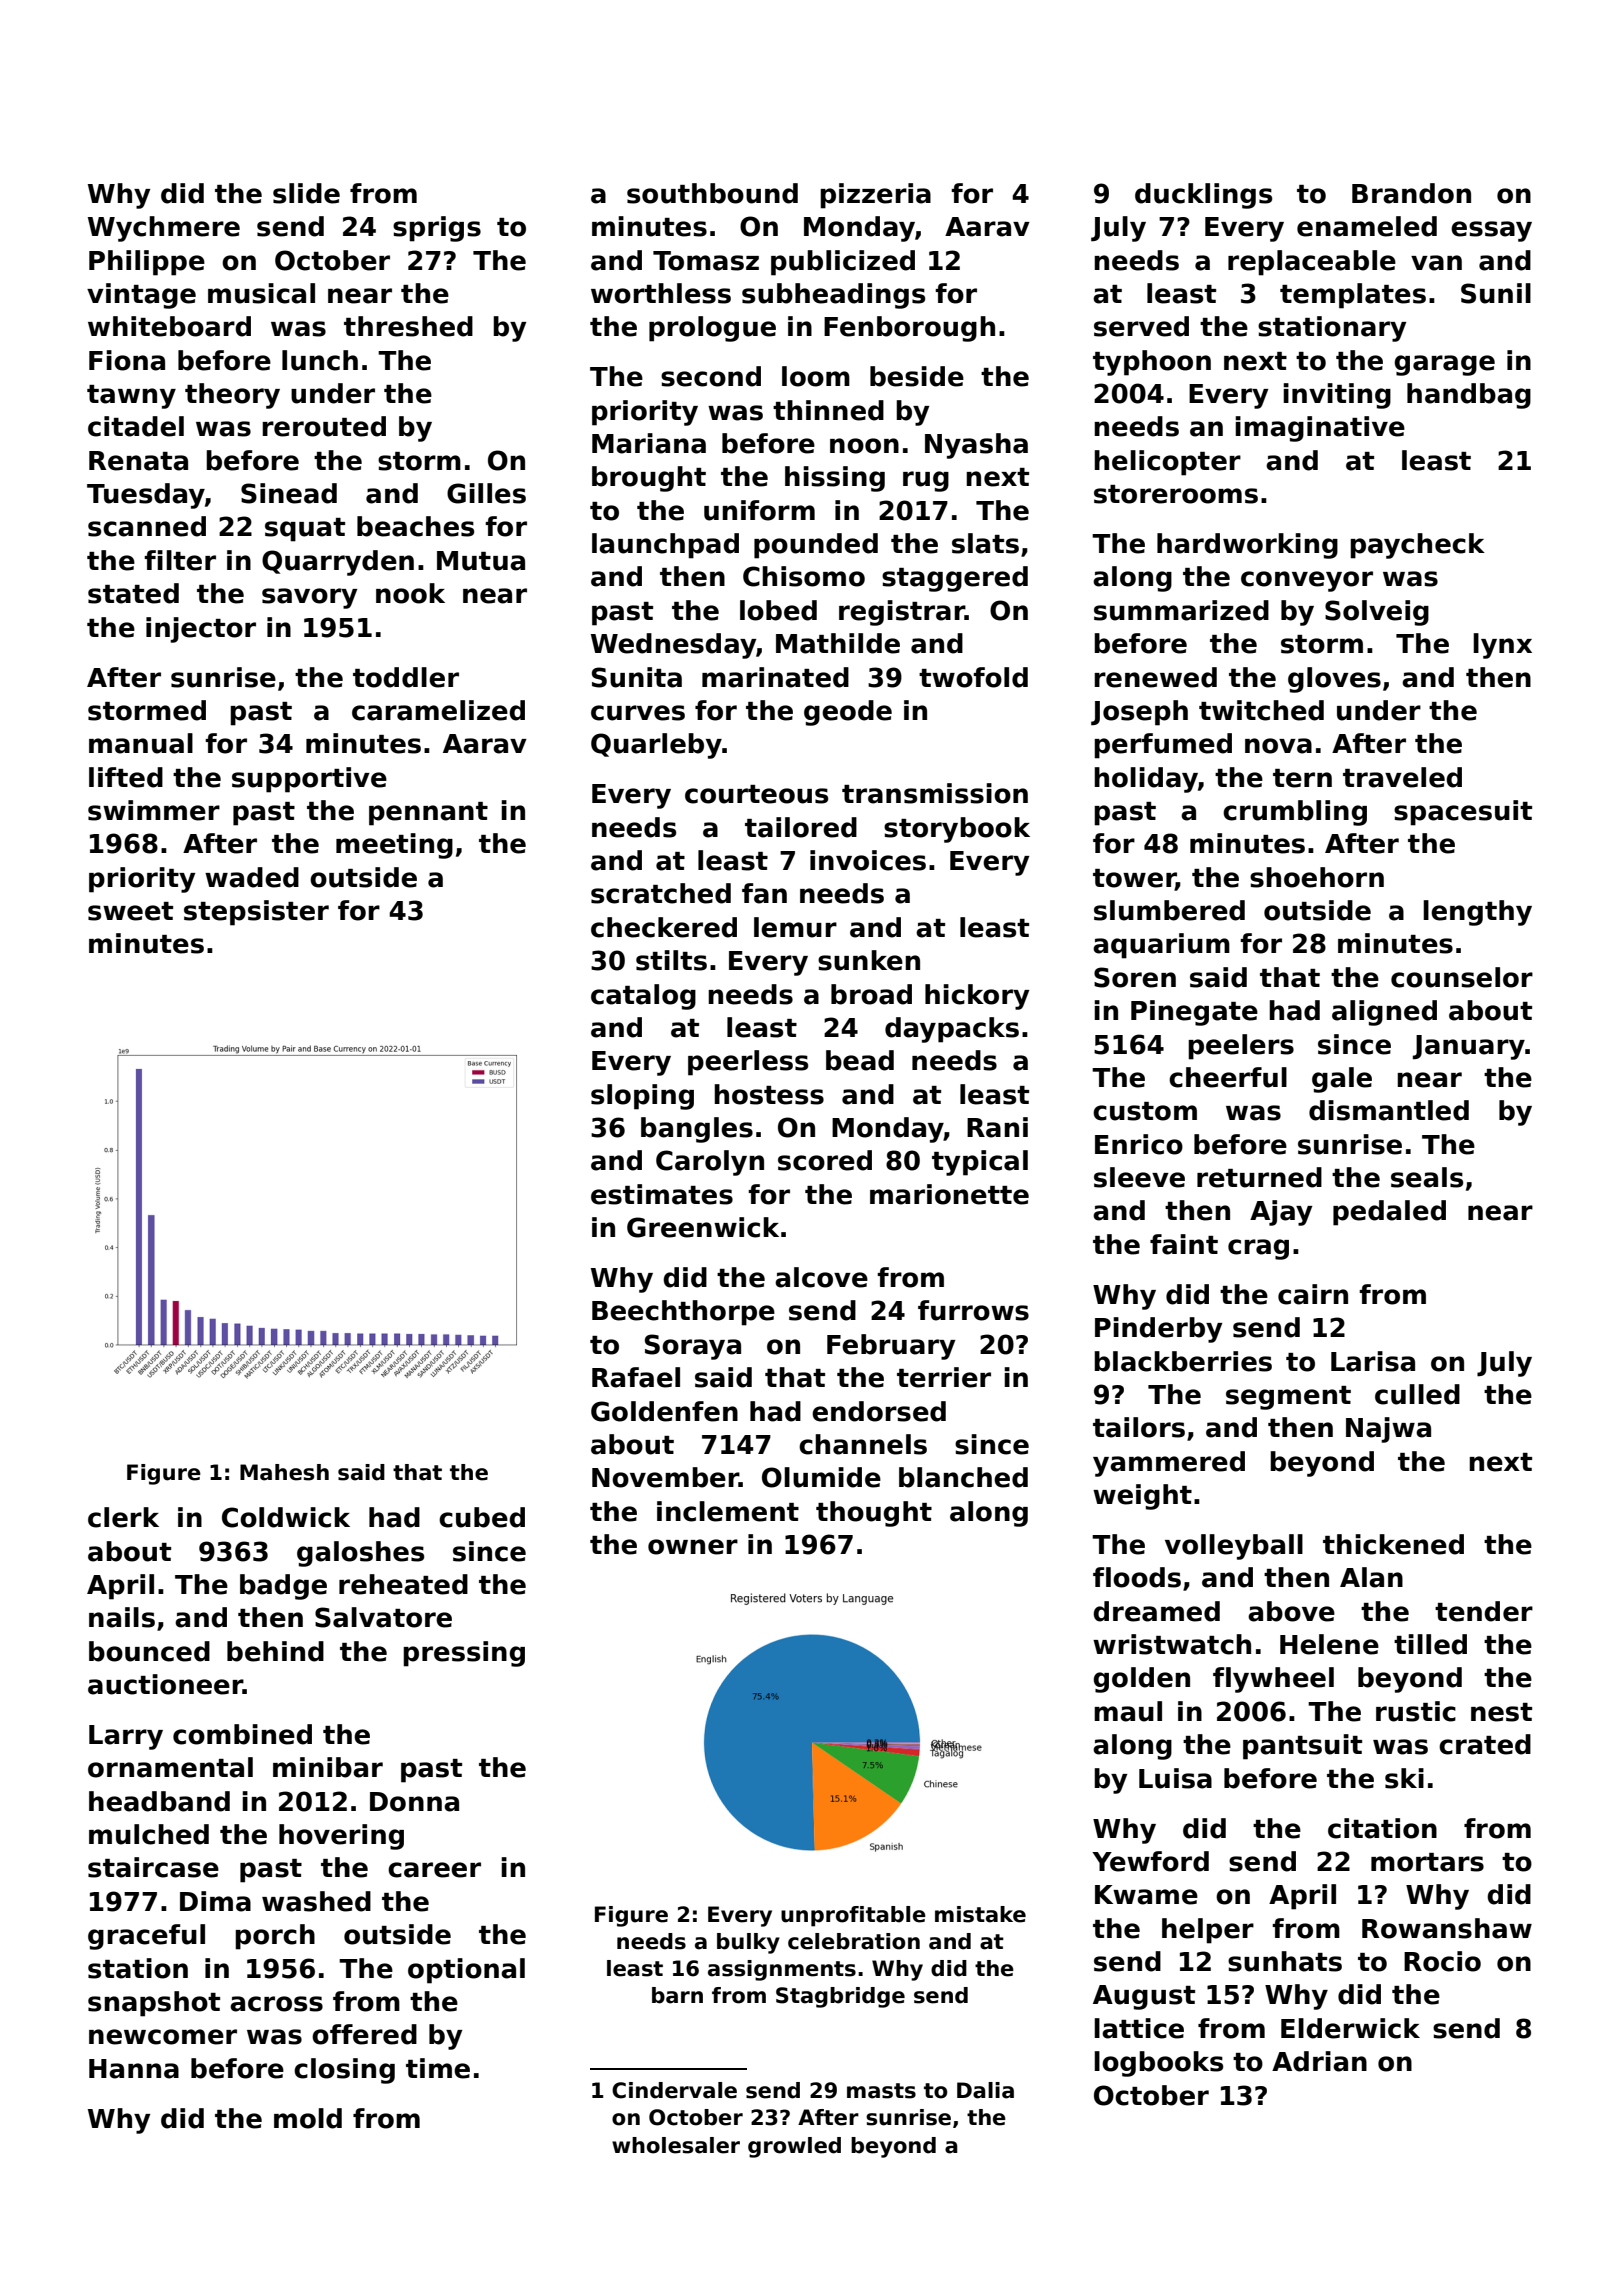 The height and width of the document is (2292, 1620). Describe the element at coordinates (642, 1097) in the document. I see `sloping` at that location.
